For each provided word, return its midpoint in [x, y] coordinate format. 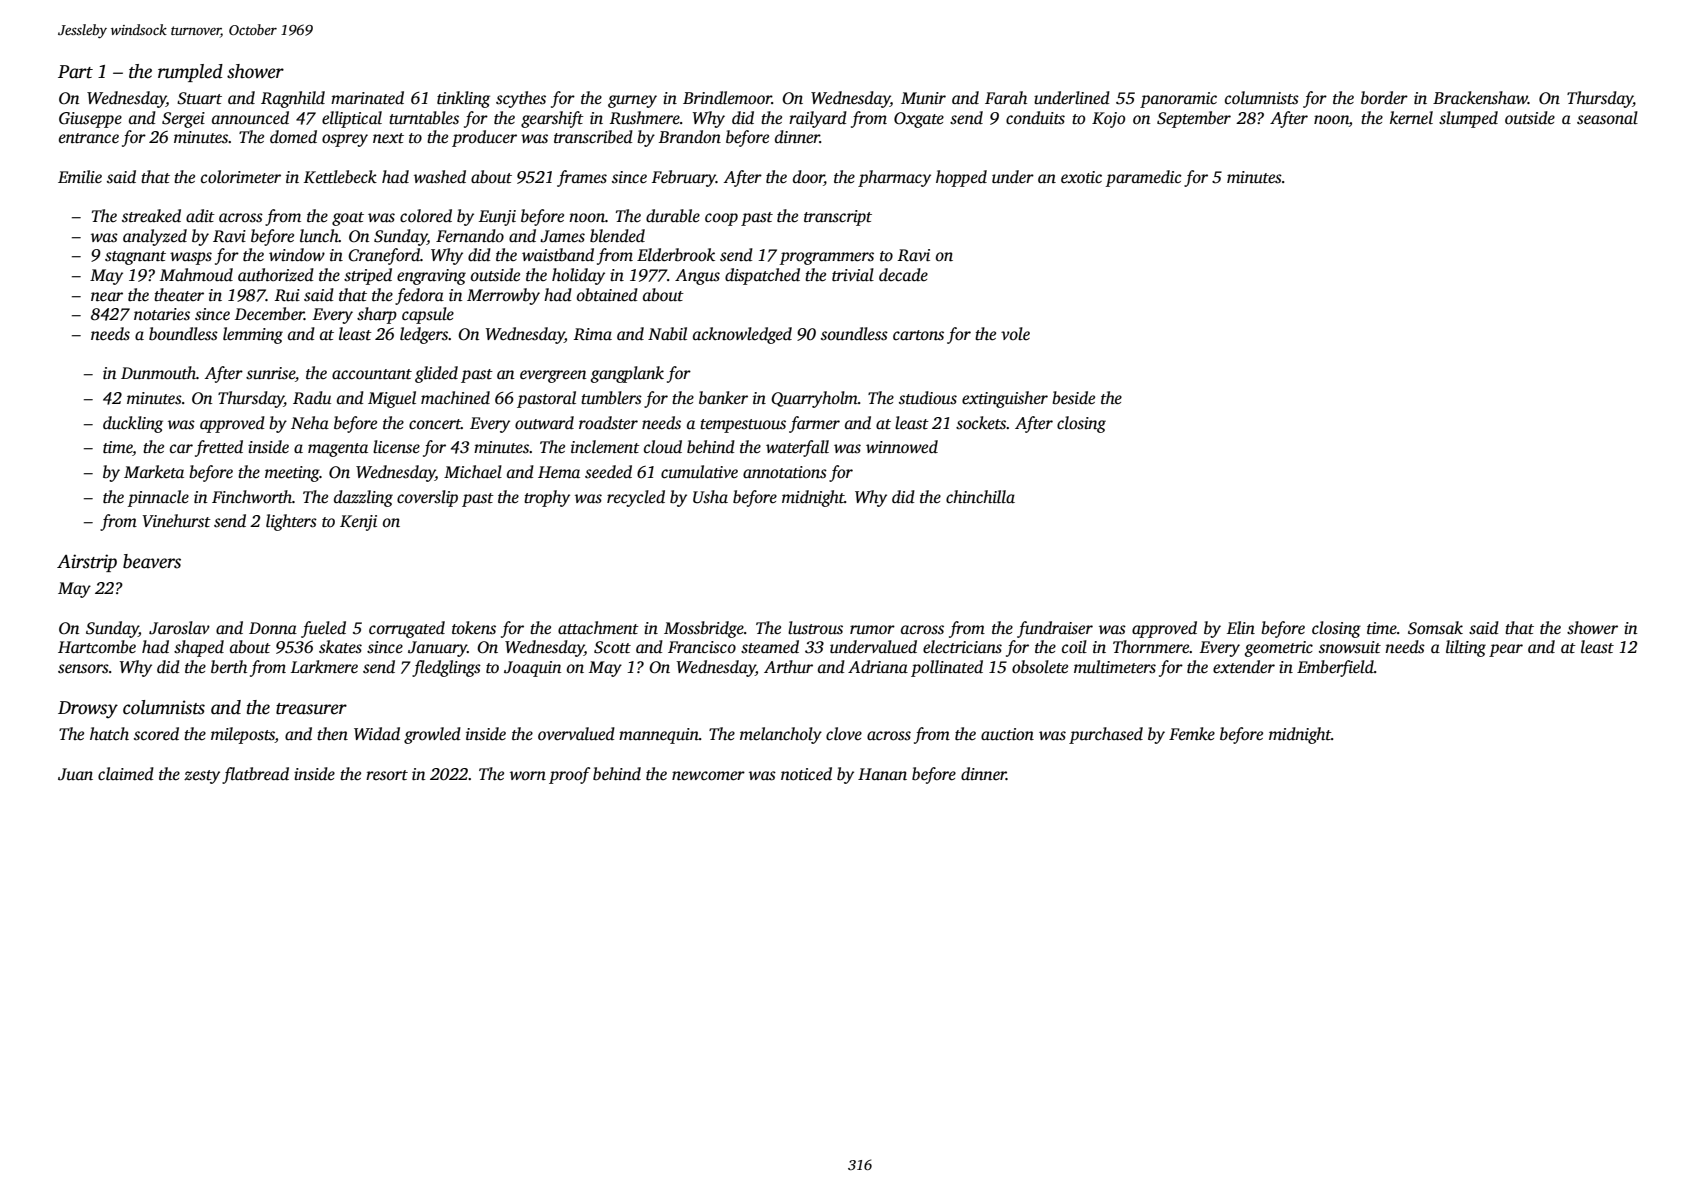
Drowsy [88, 710]
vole [1015, 333]
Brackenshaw [1480, 98]
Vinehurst [177, 521]
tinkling [463, 99]
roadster [608, 423]
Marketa [154, 472]
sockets [981, 423]
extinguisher [1005, 399]
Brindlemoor [727, 98]
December [269, 313]
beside [1073, 398]
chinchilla [980, 497]
